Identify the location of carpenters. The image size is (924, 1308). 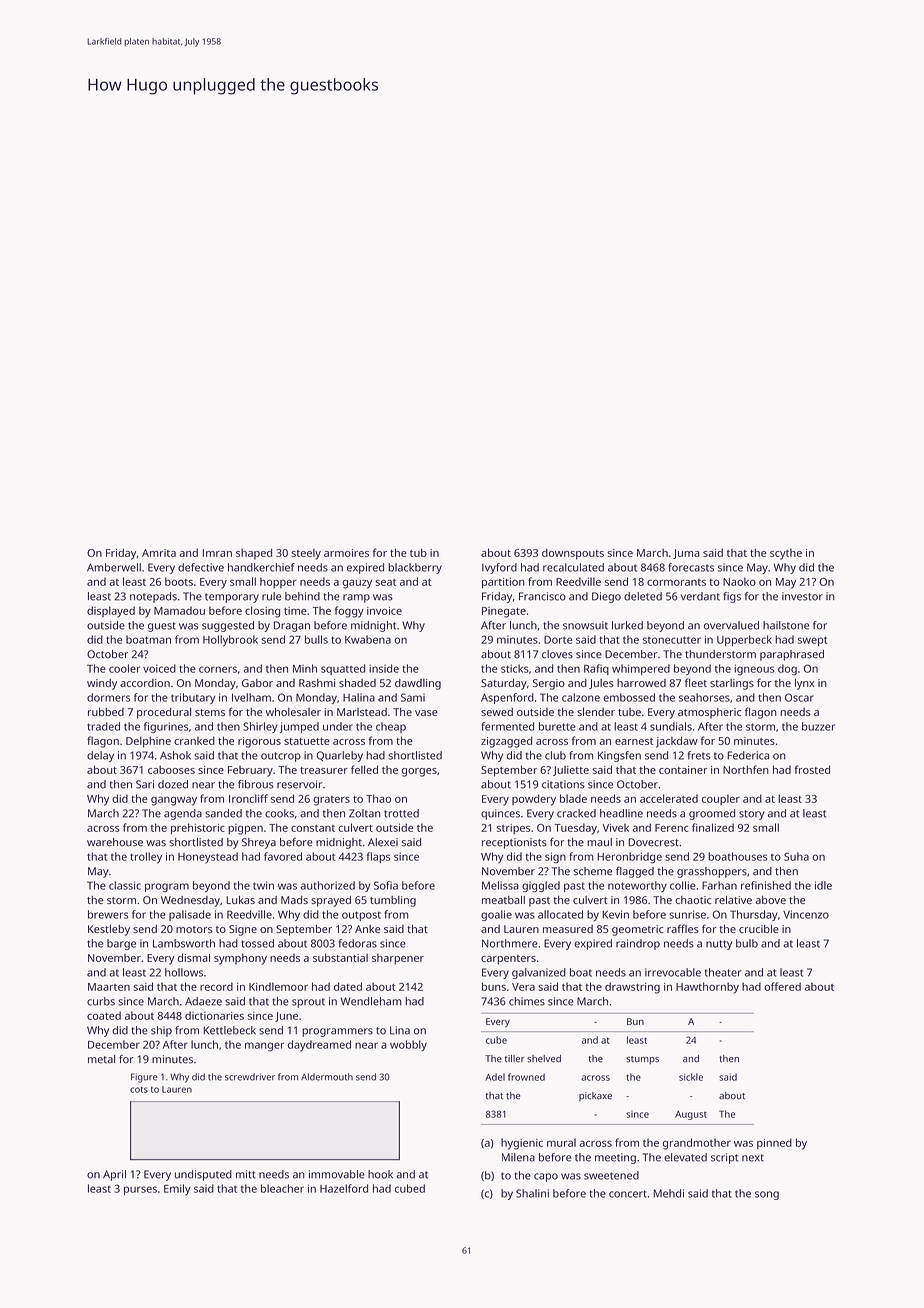
(508, 960).
